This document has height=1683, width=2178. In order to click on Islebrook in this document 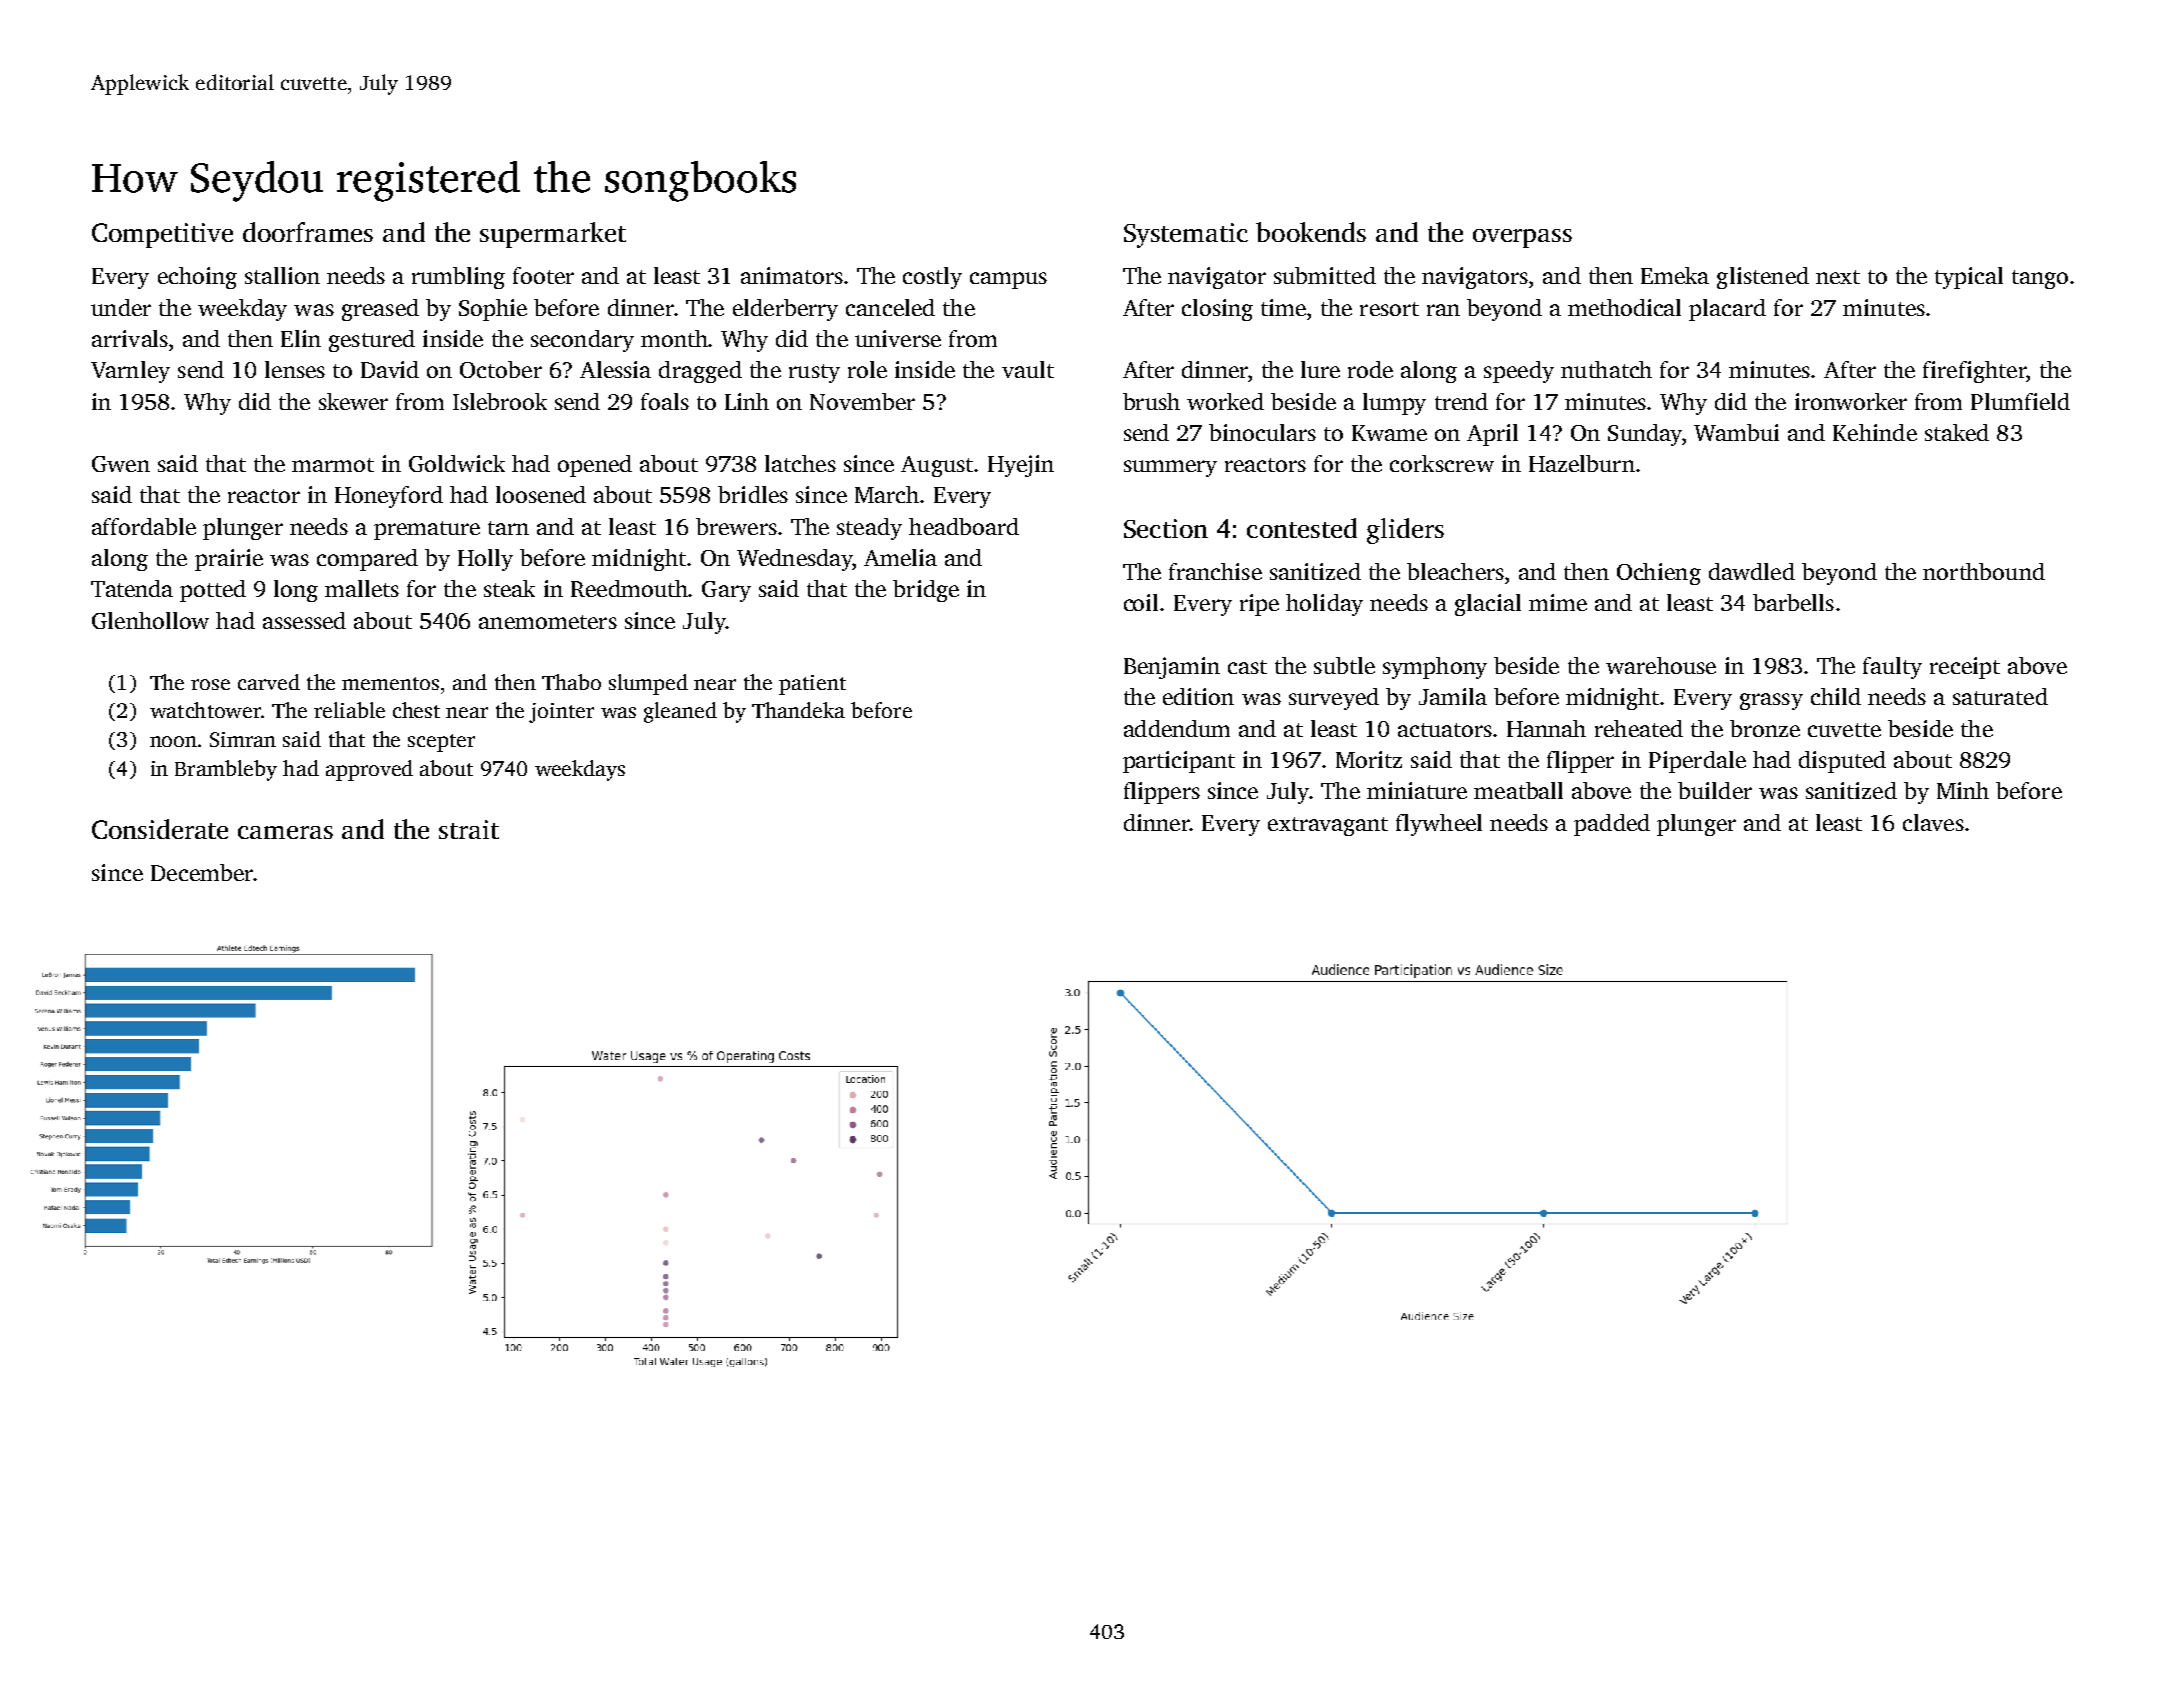, I will do `click(500, 401)`.
